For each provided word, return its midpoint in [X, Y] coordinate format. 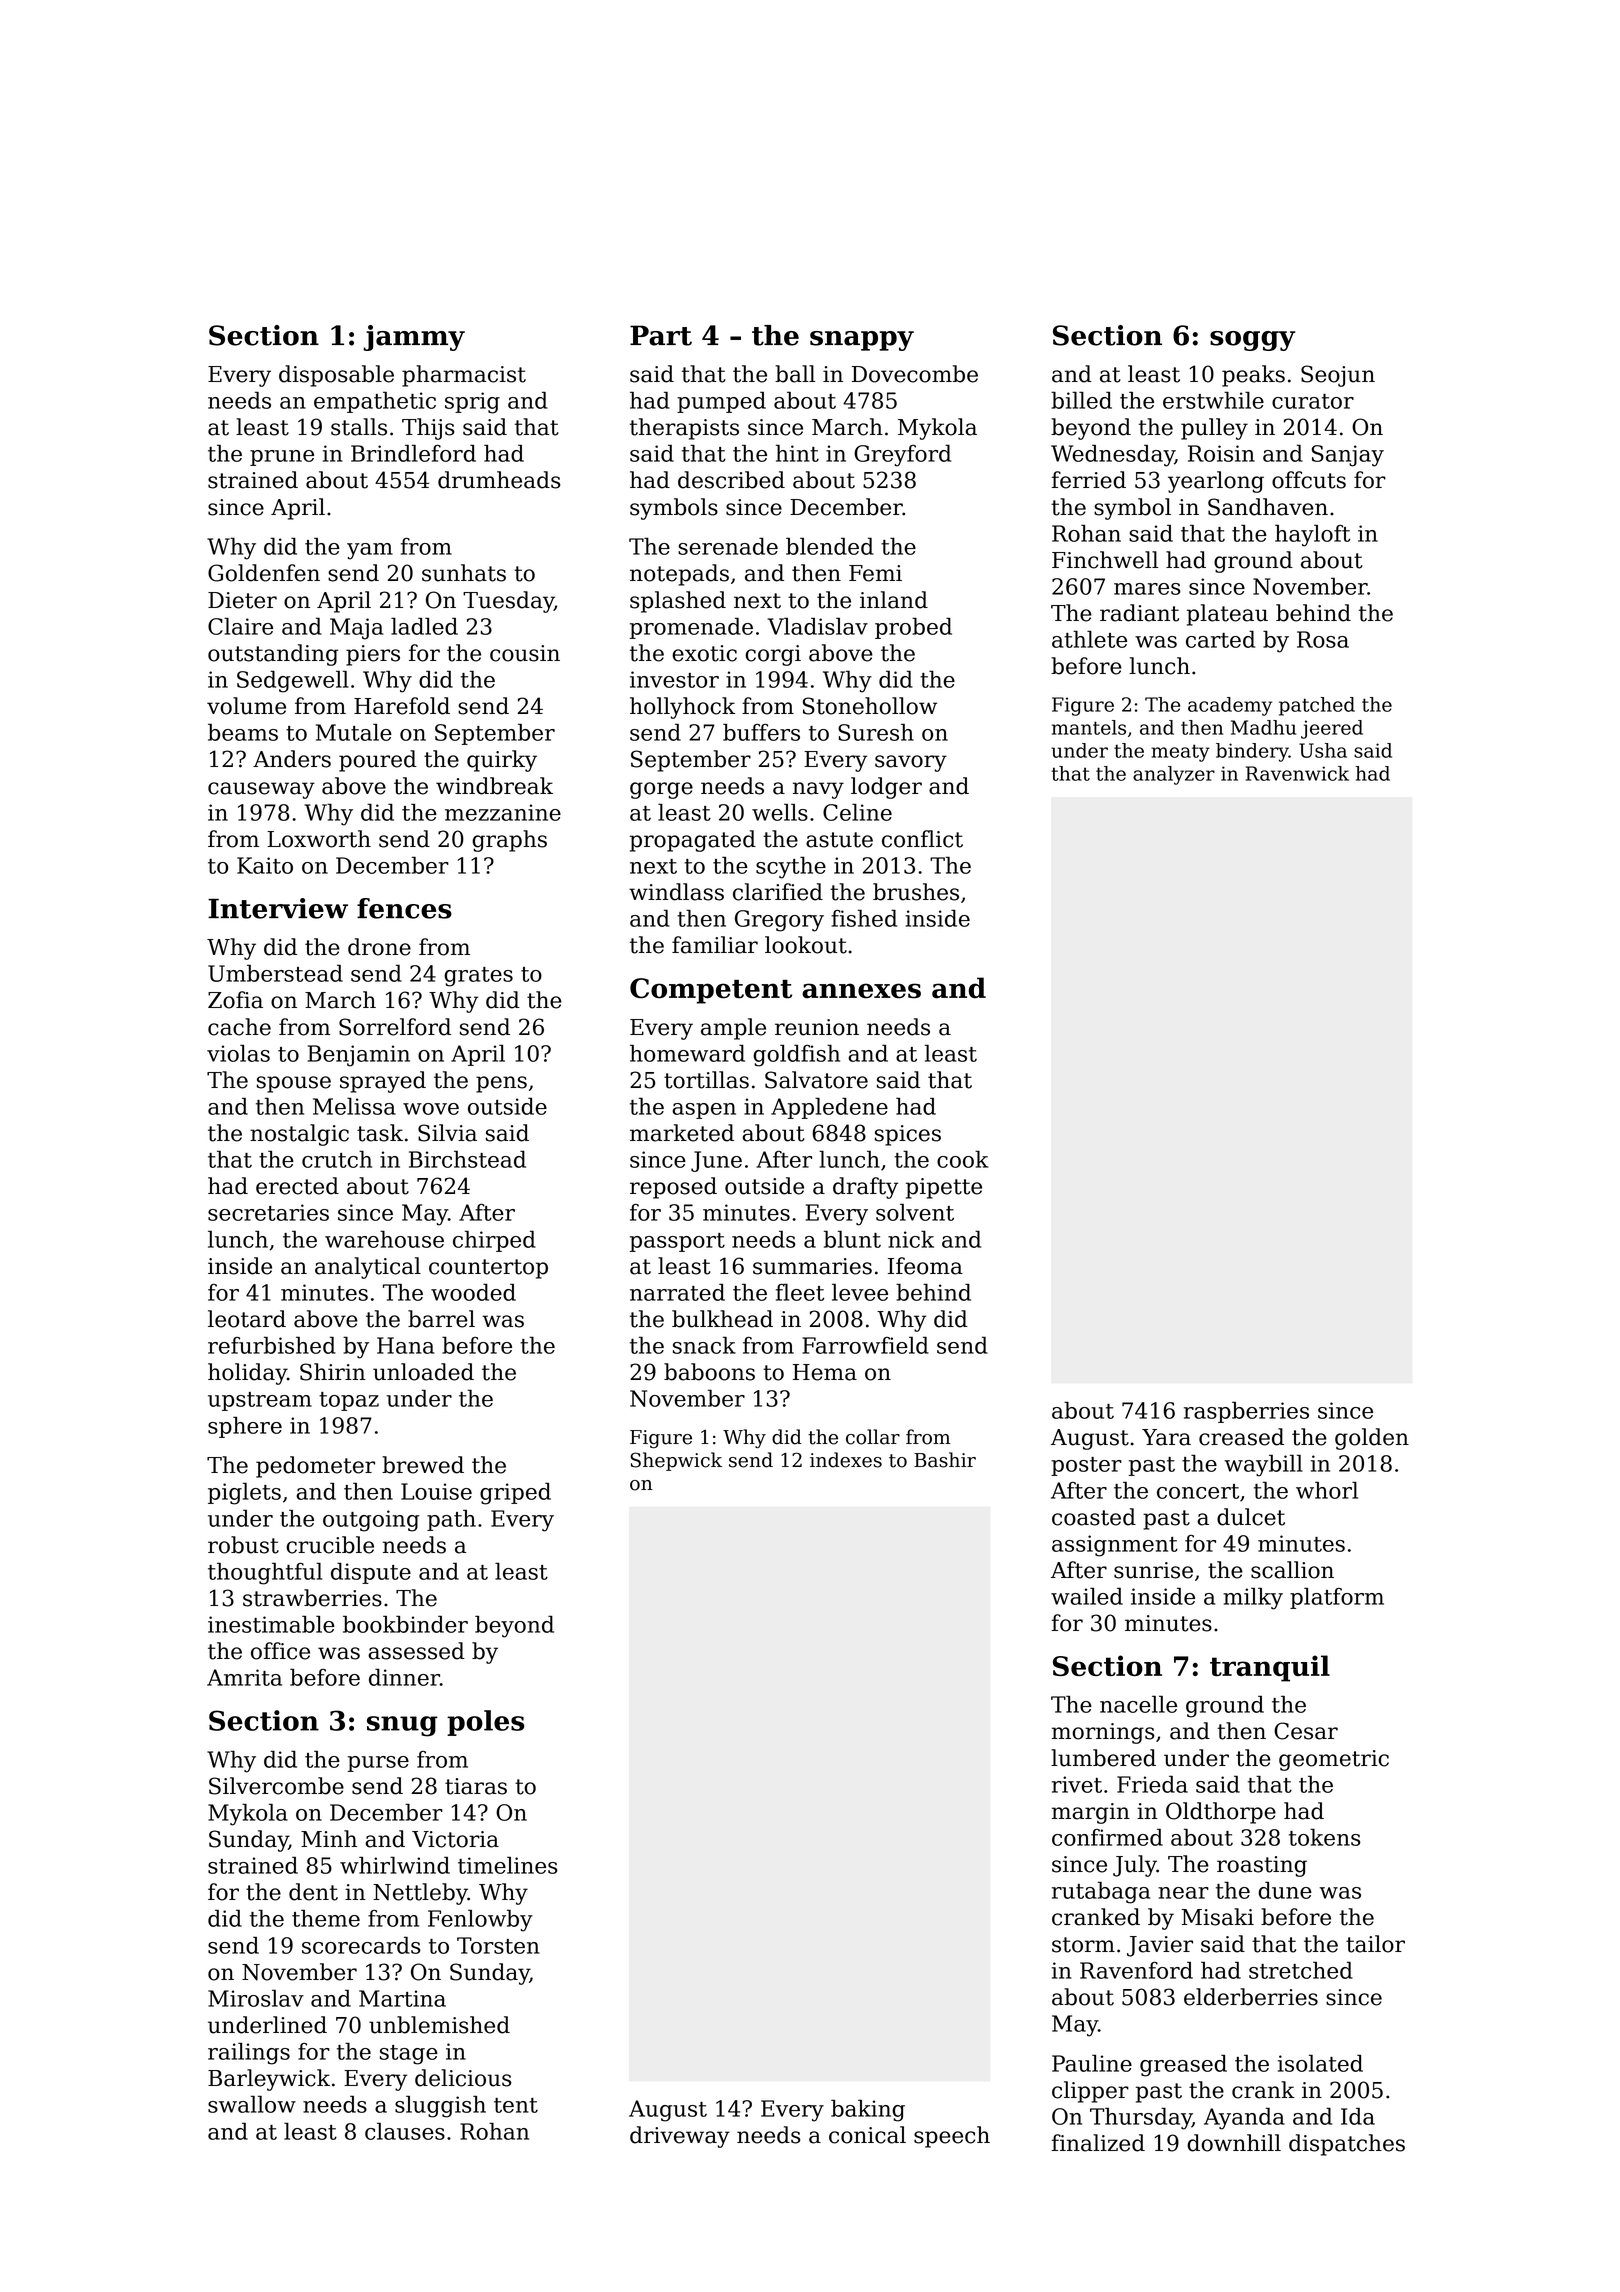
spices [908, 1135]
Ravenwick [1297, 773]
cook [962, 1159]
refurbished [272, 1345]
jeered [1332, 729]
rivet [1077, 1784]
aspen [704, 1111]
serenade [728, 546]
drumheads [499, 480]
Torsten [498, 1945]
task [380, 1133]
